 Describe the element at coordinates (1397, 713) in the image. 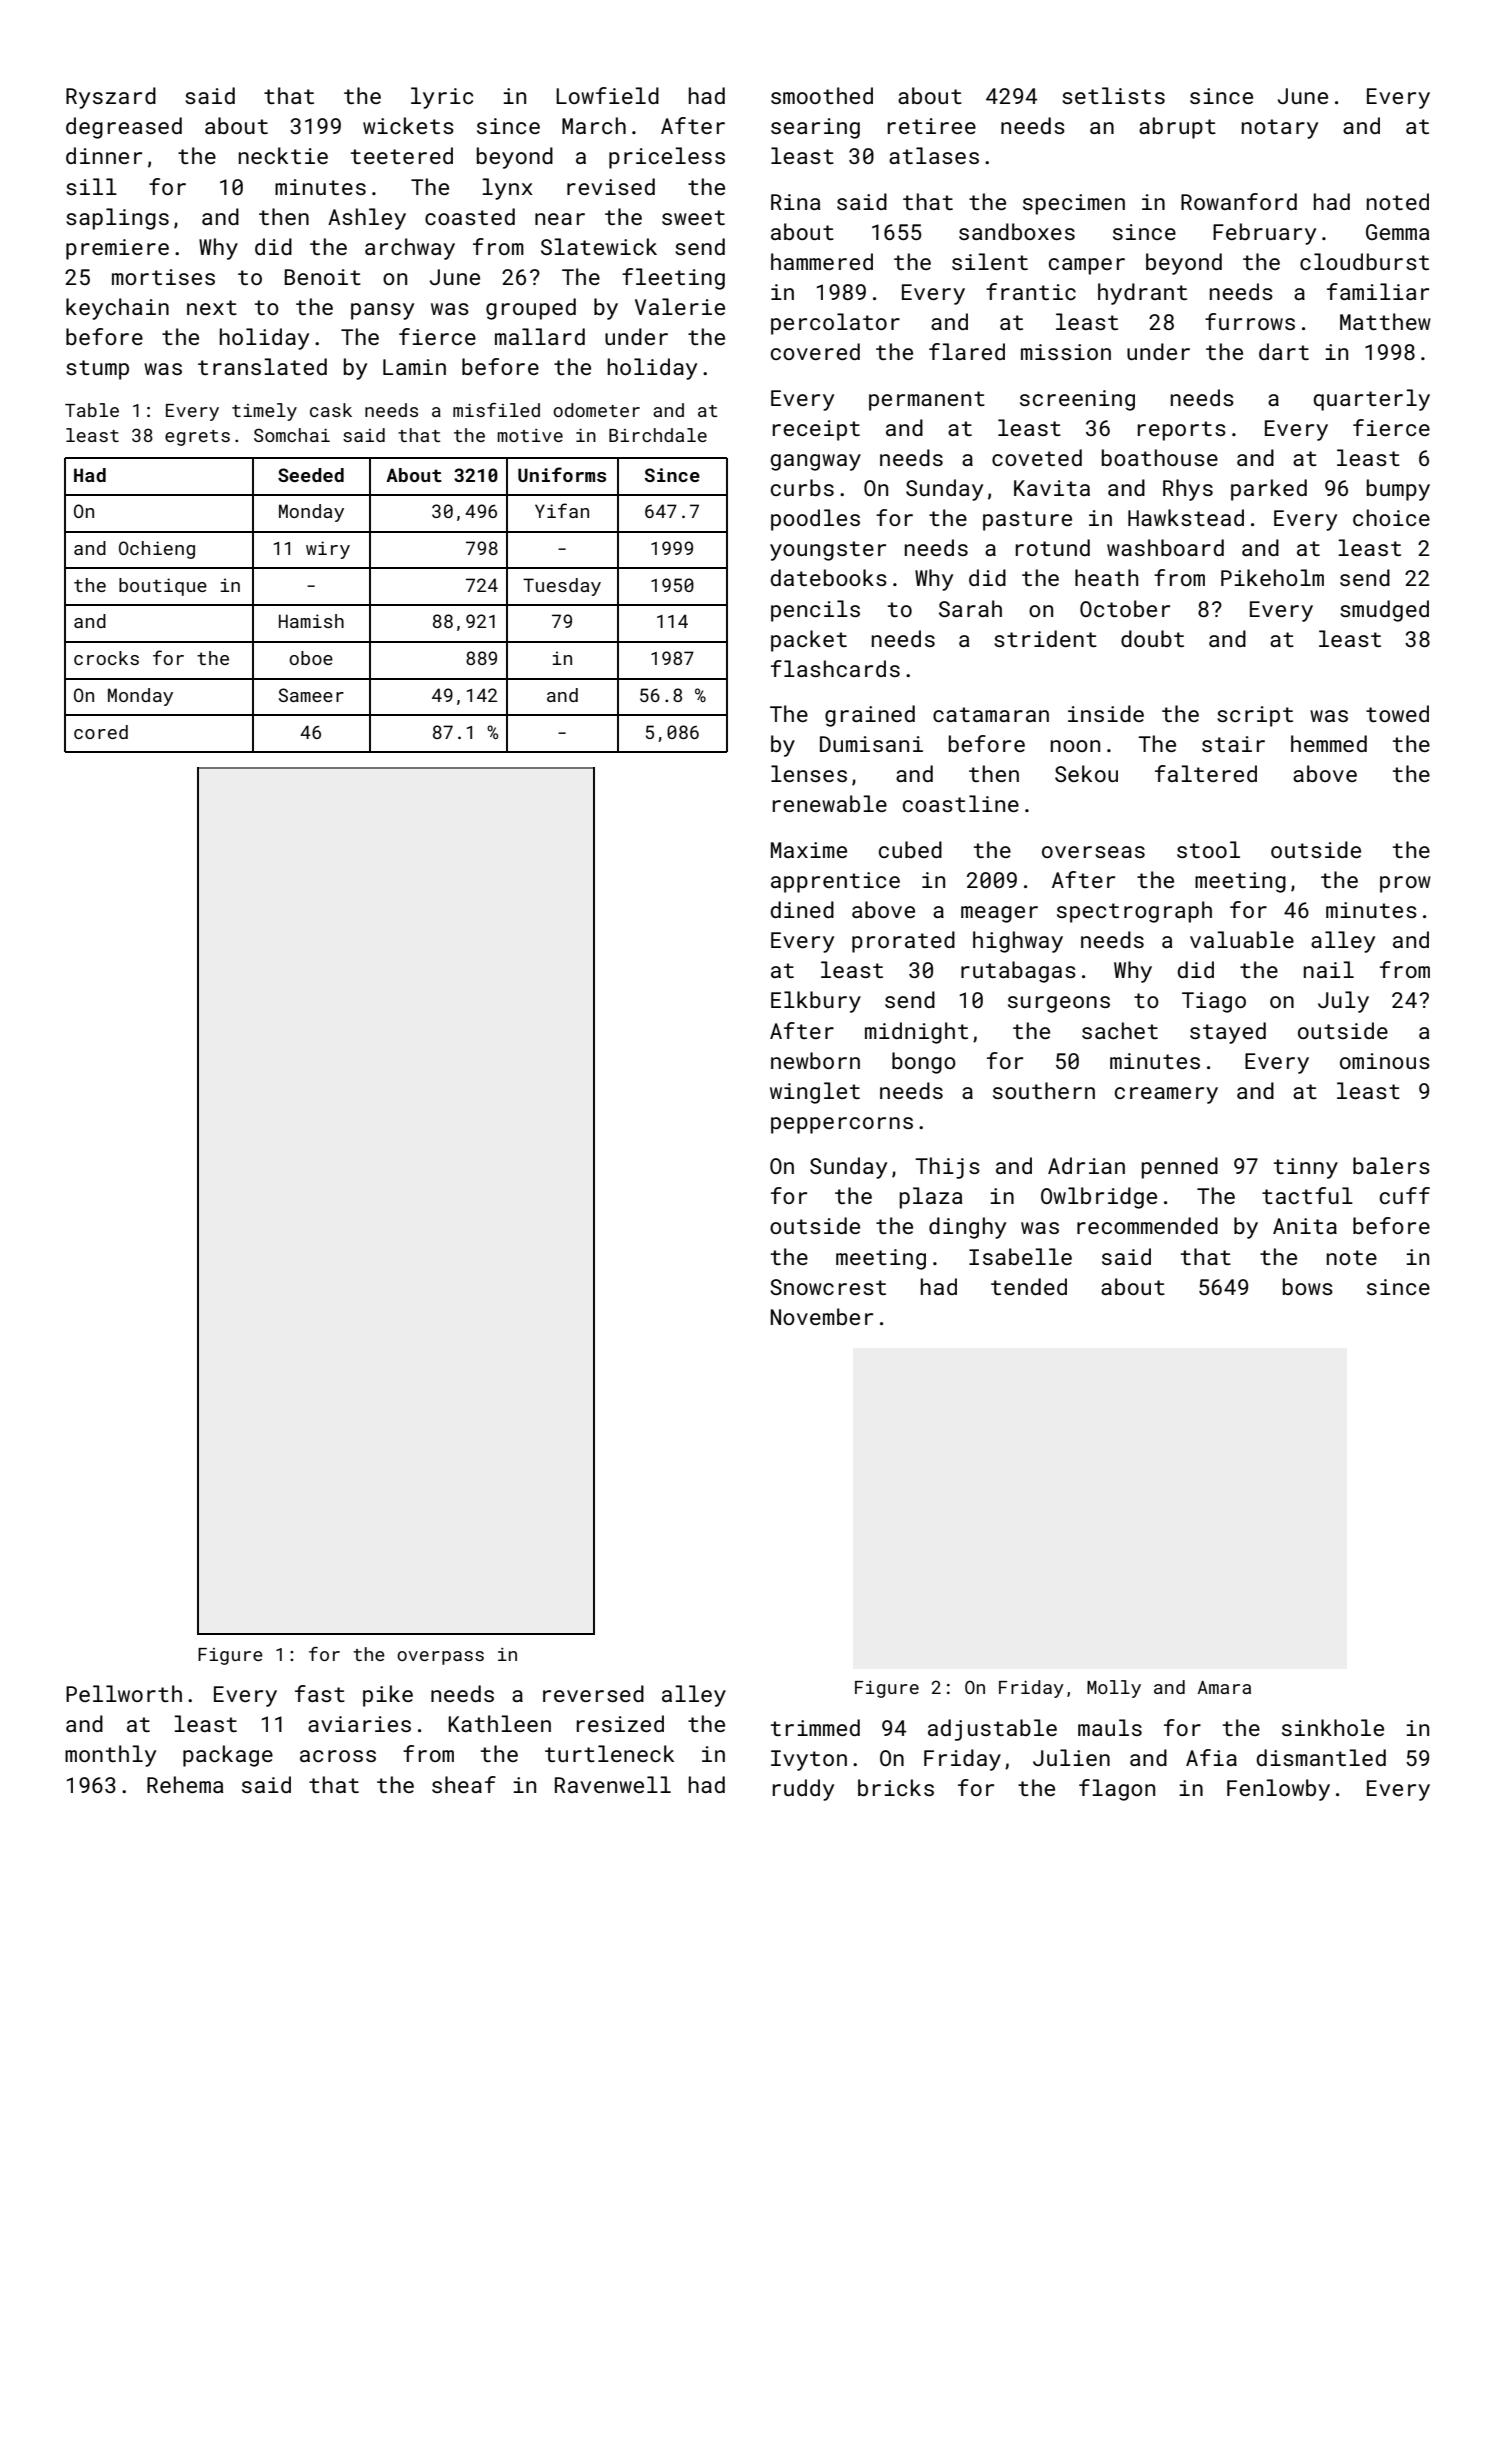

I see `towed` at that location.
